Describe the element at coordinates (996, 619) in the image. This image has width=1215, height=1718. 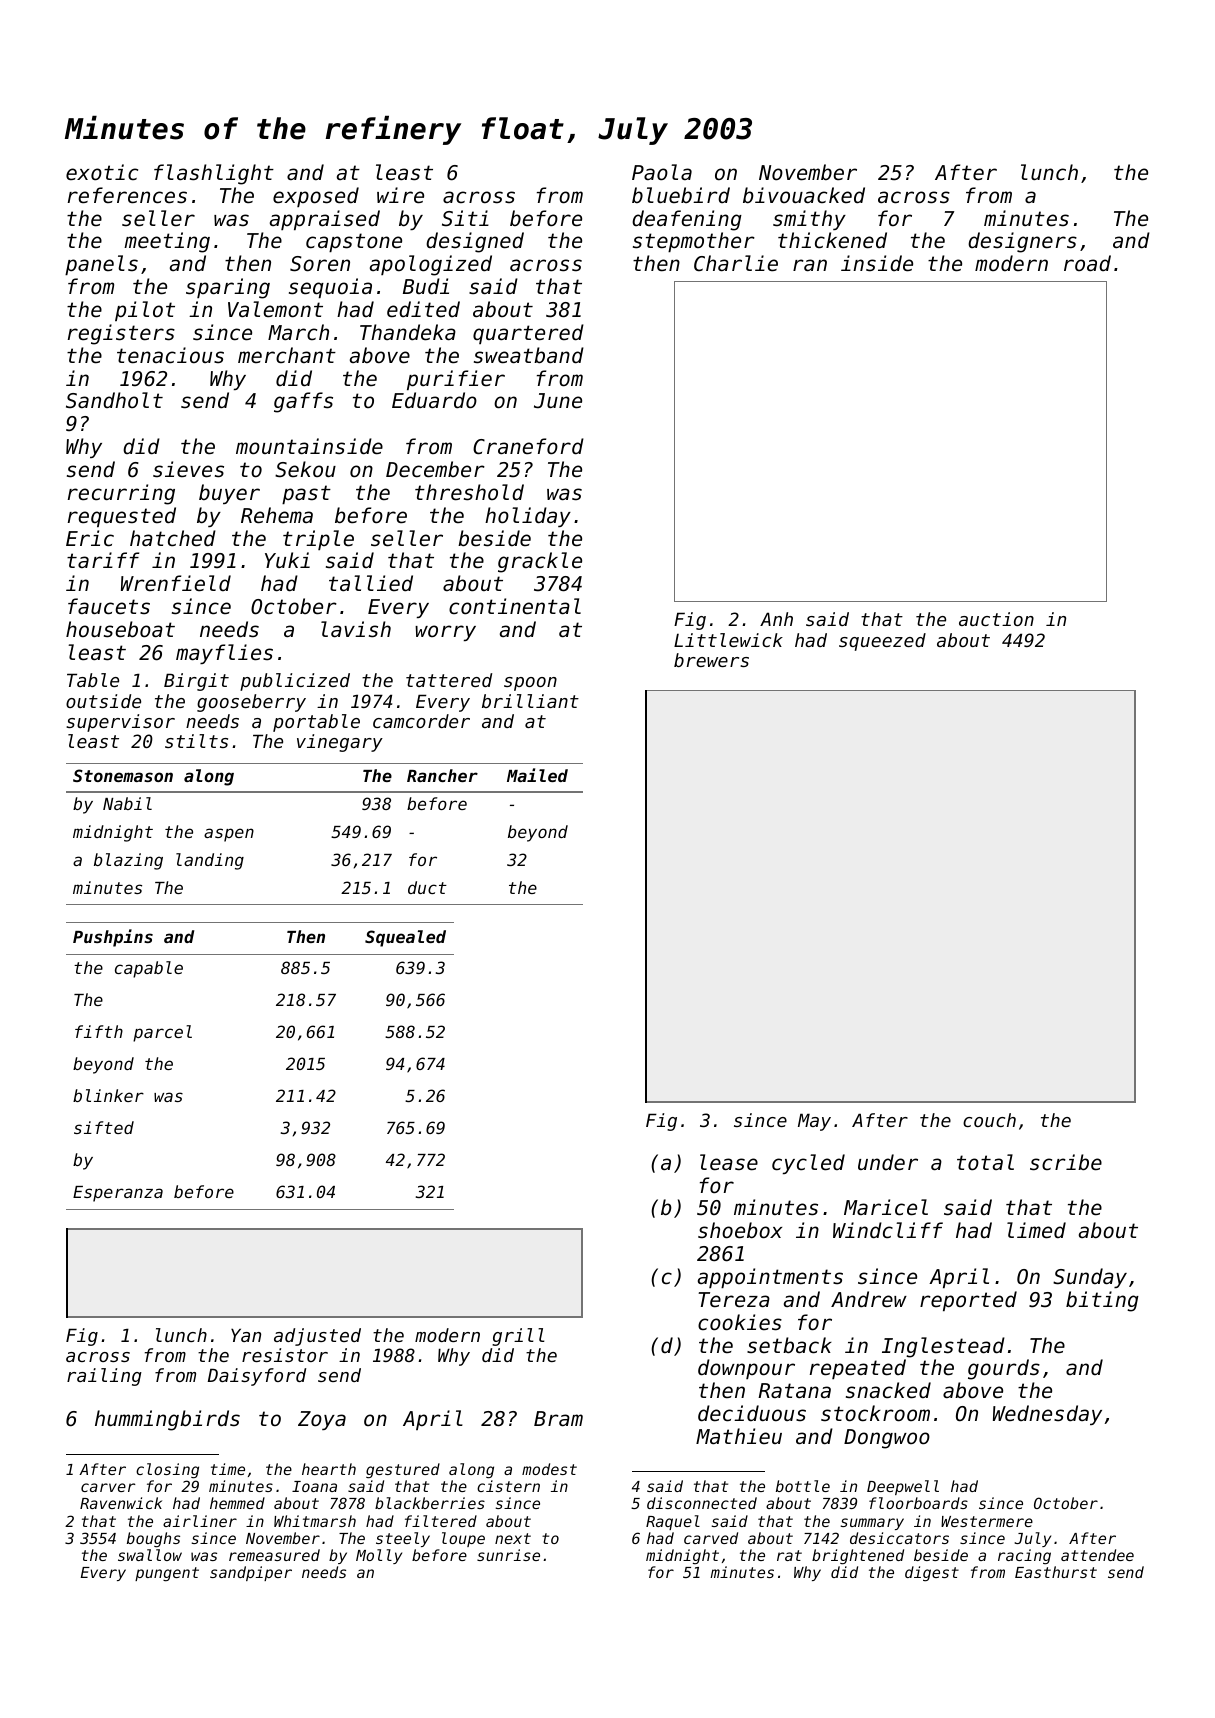
I see `auction` at that location.
